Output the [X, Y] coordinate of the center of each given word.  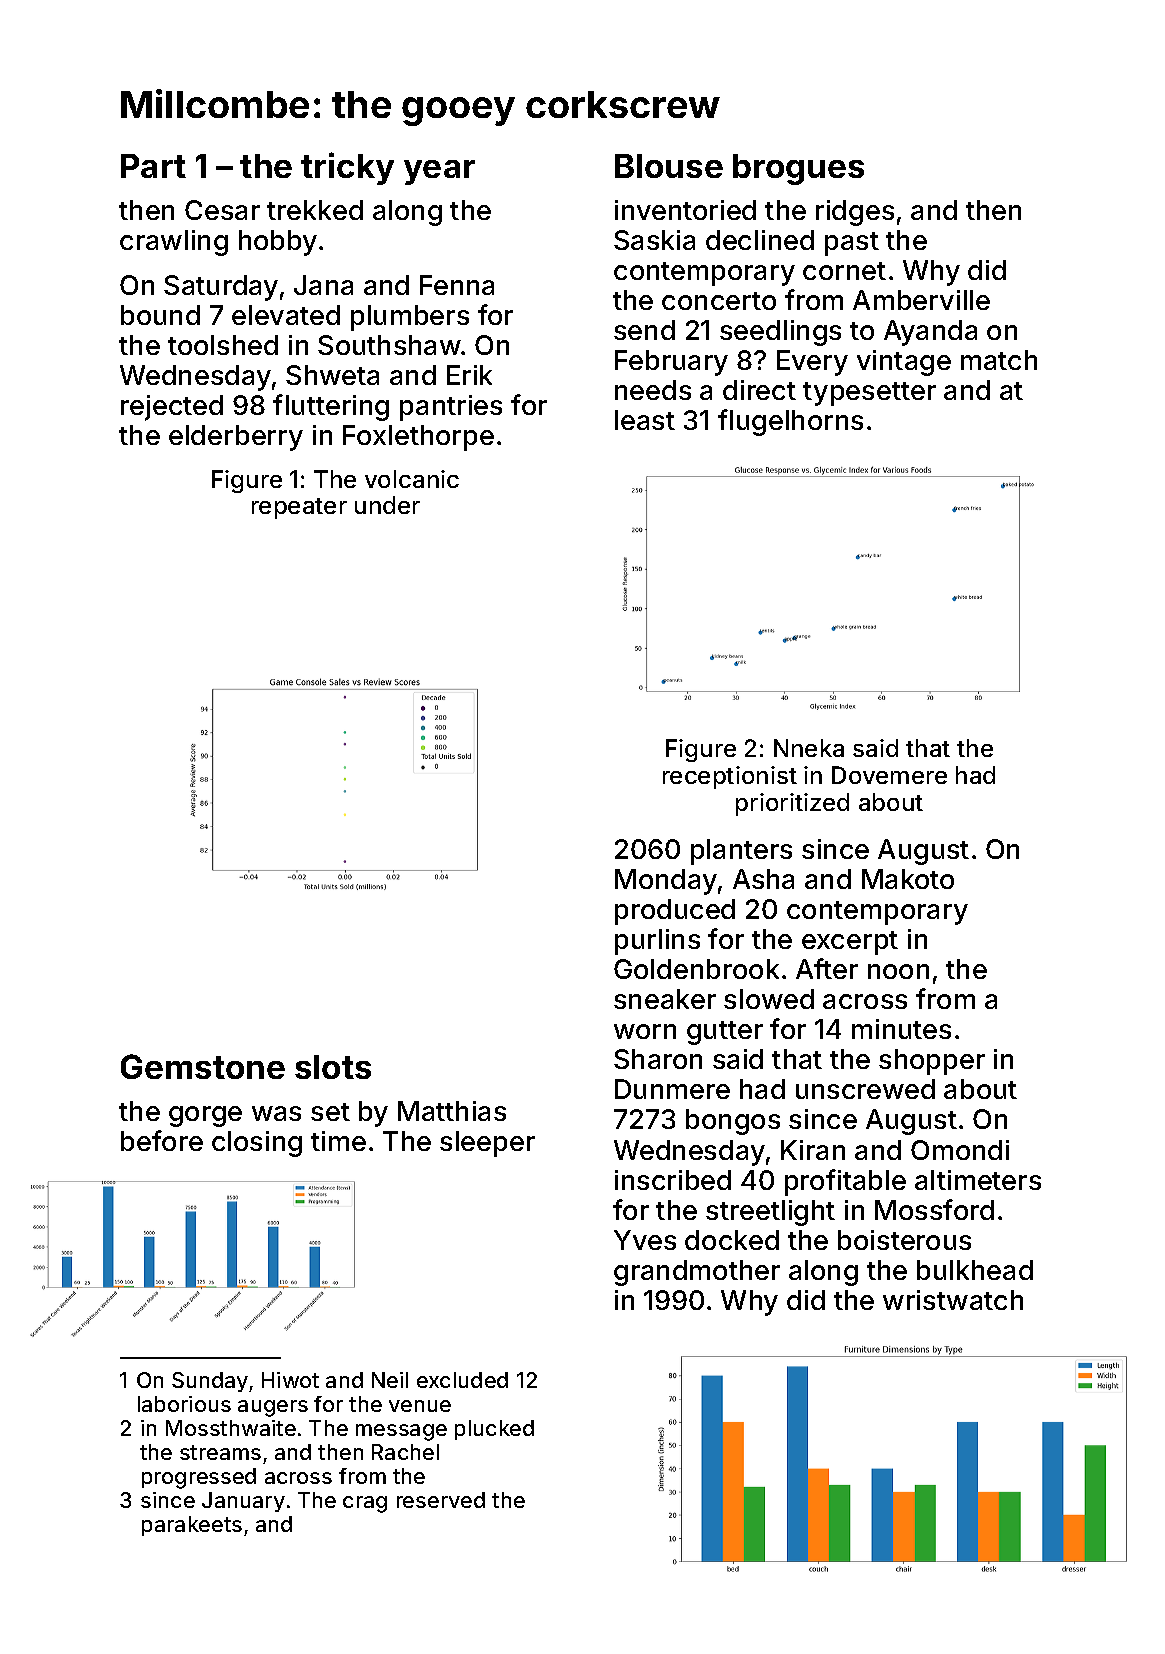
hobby [278, 243]
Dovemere [889, 775]
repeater [299, 508]
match [999, 360]
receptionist [730, 777]
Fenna [457, 285]
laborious [184, 1404]
